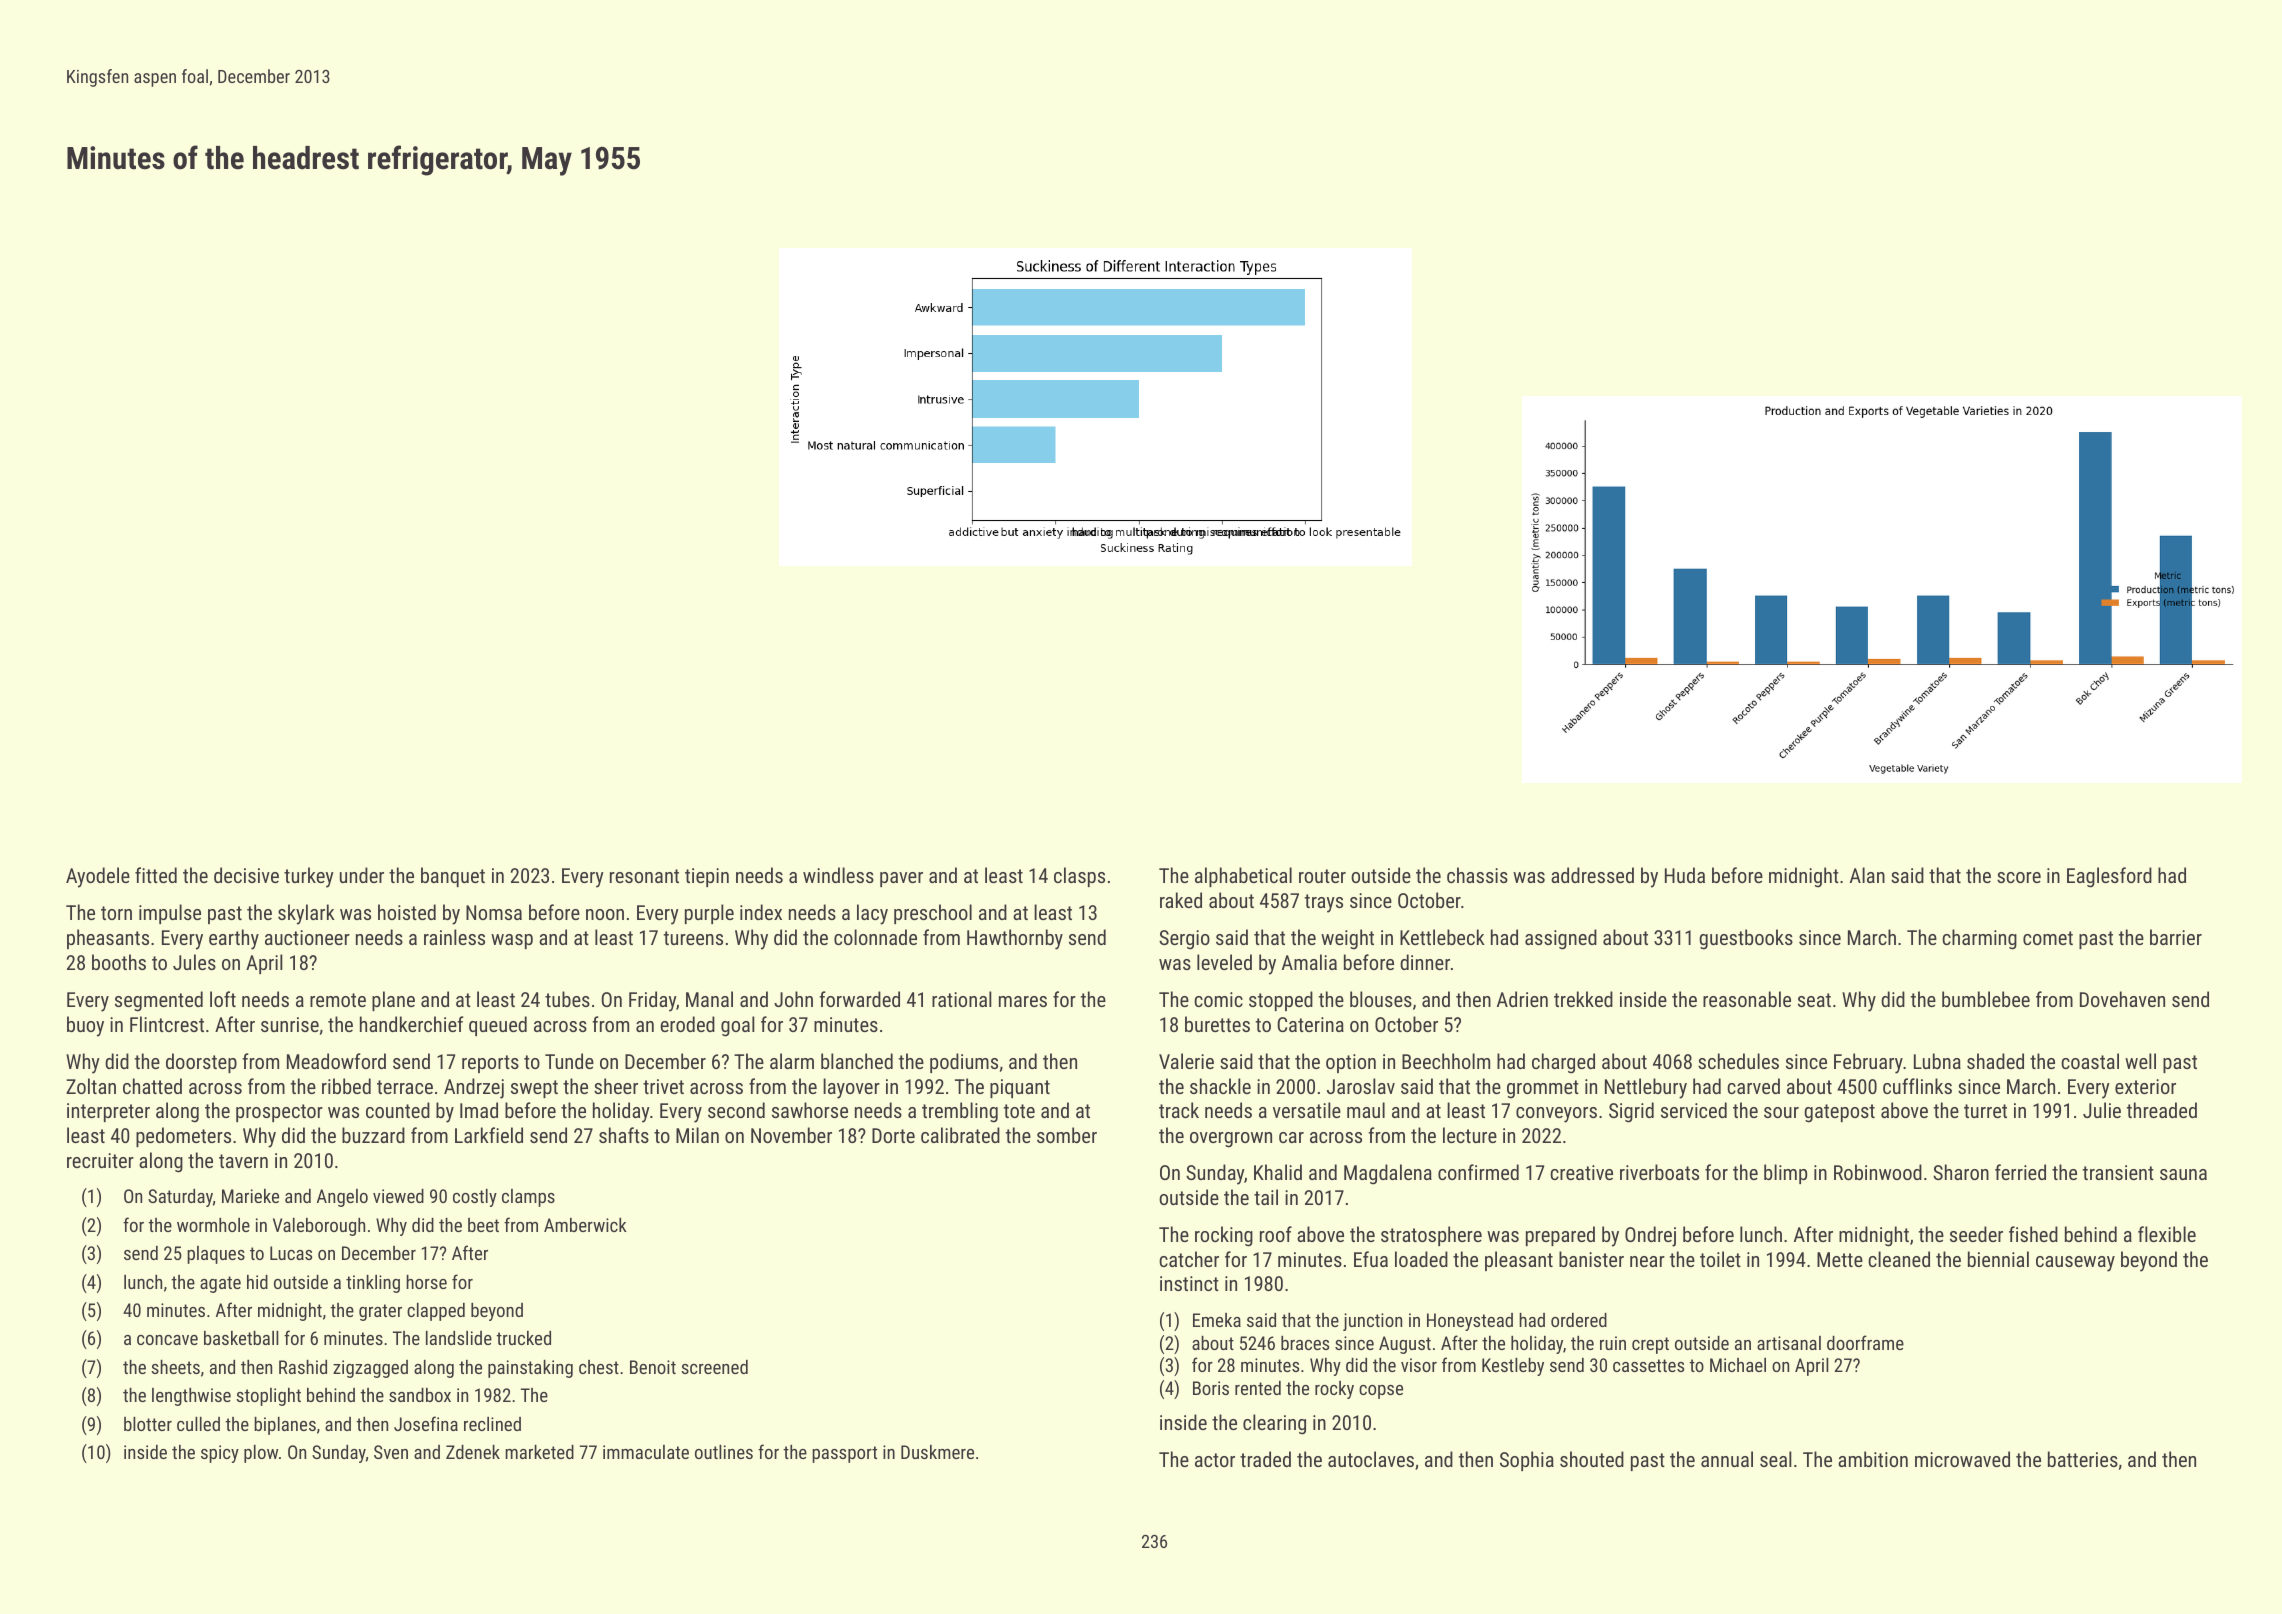 The width and height of the screenshot is (2282, 1614). Describe the element at coordinates (1231, 1140) in the screenshot. I see `overgrown` at that location.
